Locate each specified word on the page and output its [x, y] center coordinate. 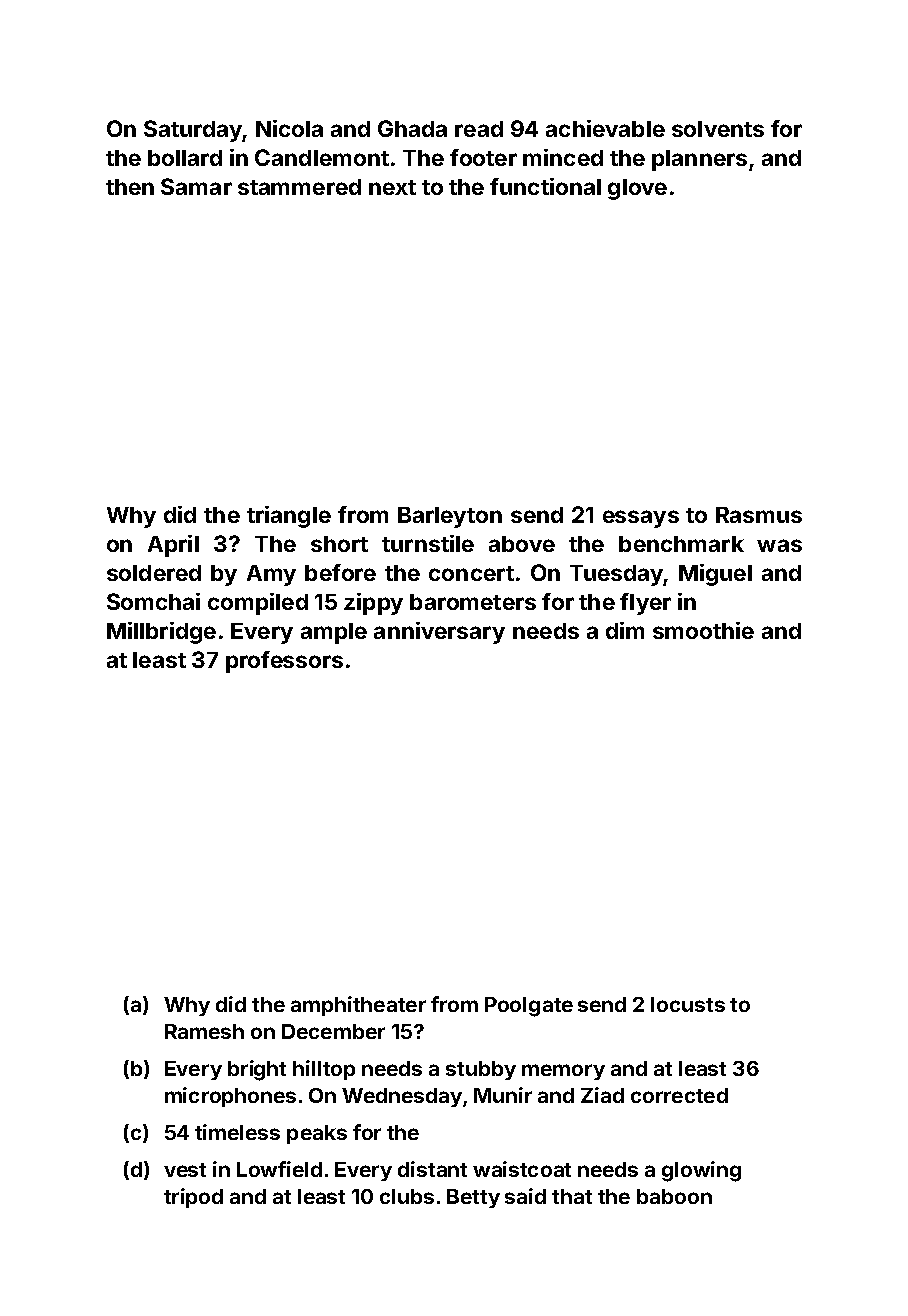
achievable [605, 128]
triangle [289, 517]
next [392, 187]
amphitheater [358, 1006]
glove [637, 189]
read [479, 129]
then [130, 187]
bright [257, 1070]
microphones [230, 1097]
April [173, 546]
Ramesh [204, 1031]
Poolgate [529, 1007]
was [779, 545]
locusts [688, 1004]
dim [625, 630]
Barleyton [450, 517]
